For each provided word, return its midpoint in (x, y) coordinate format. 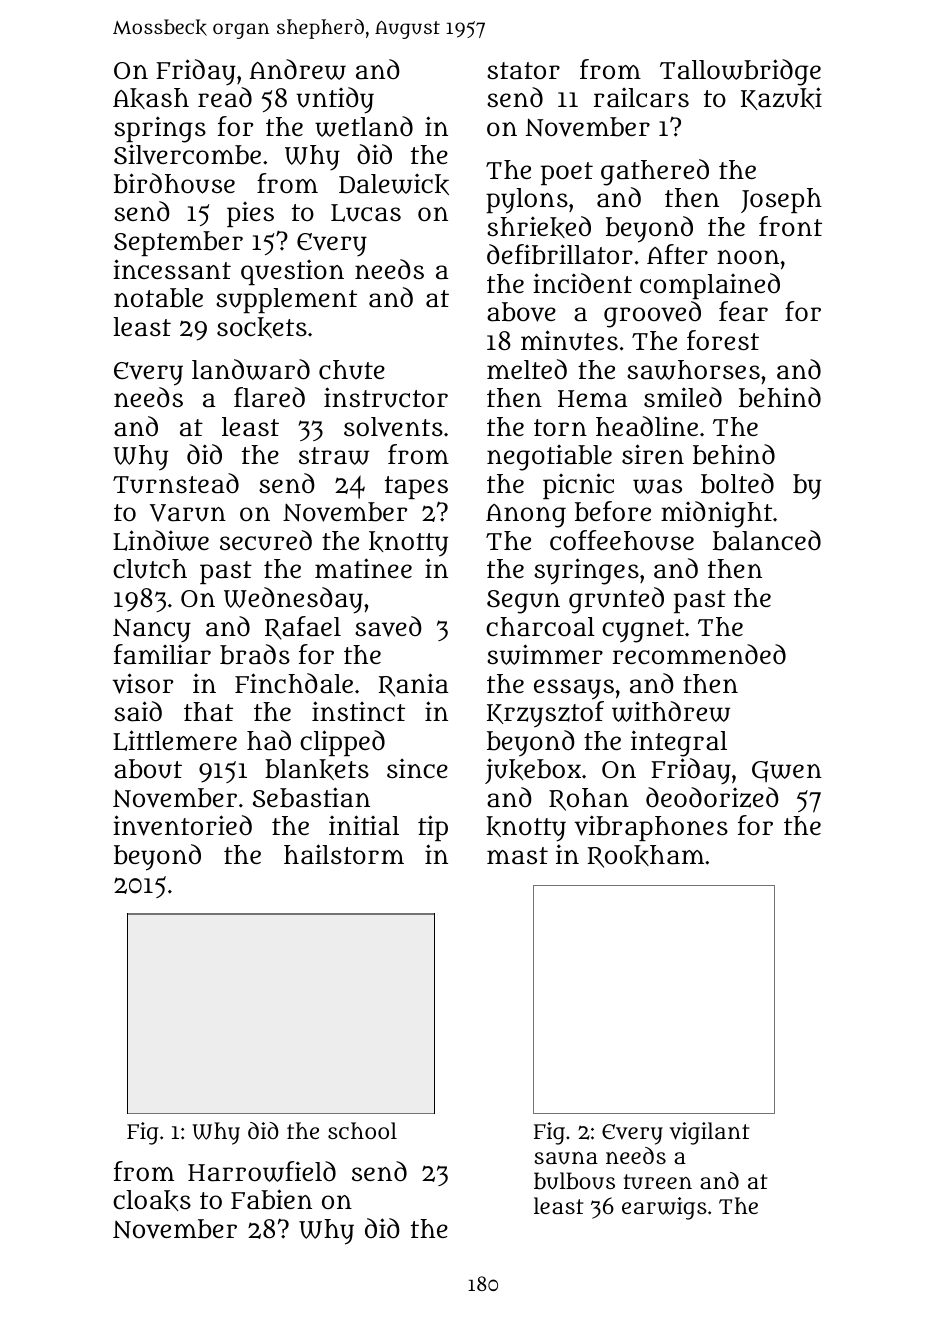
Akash (151, 98)
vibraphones (651, 828)
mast (517, 856)
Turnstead (176, 483)
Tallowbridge (740, 72)
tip (433, 828)
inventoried (182, 825)
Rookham (646, 856)
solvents (393, 427)
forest (723, 340)
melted (527, 369)
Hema (593, 399)
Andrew (298, 69)
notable (158, 298)
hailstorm (344, 854)
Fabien (271, 1199)
